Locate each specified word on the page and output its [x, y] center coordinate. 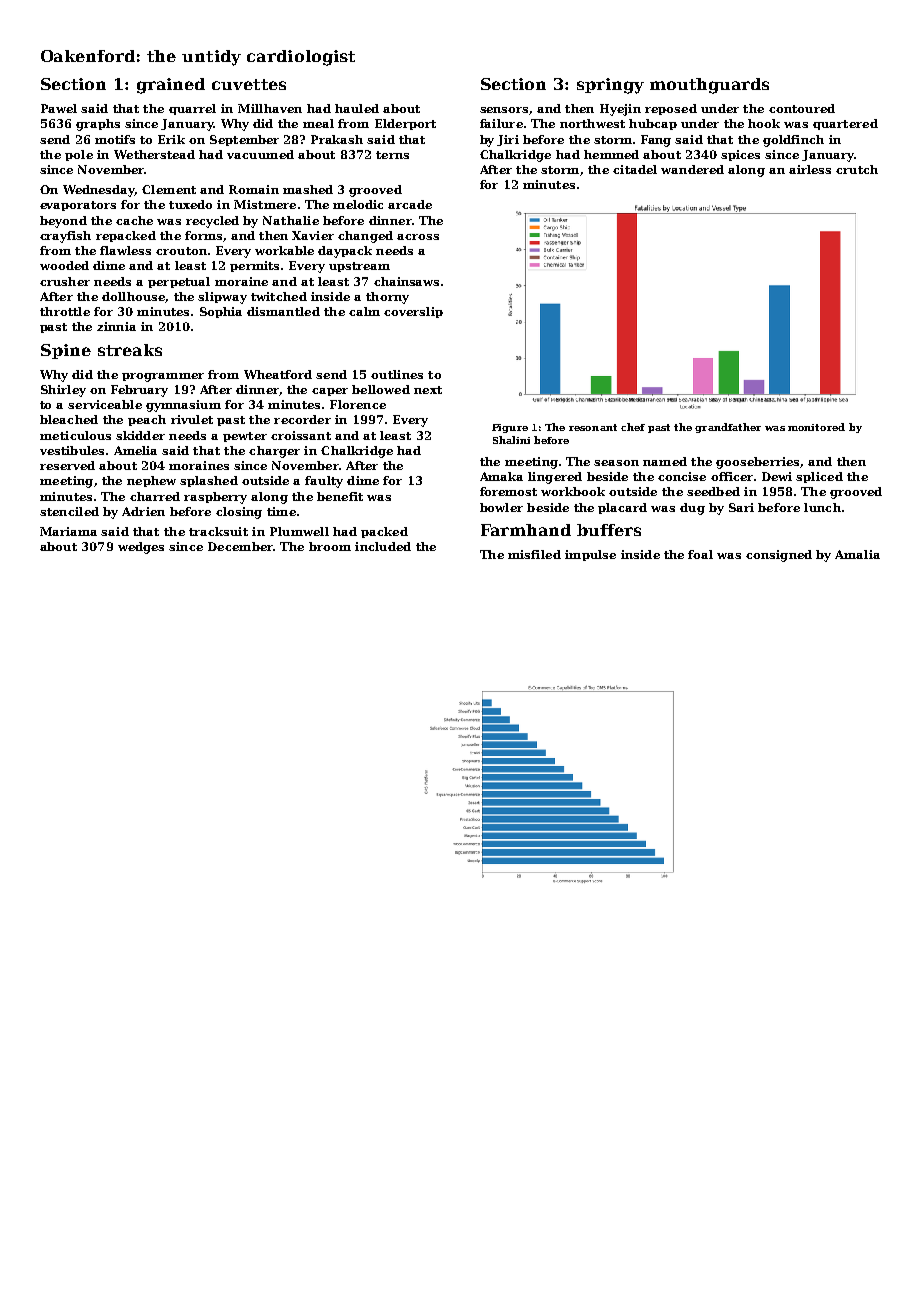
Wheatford [278, 374]
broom [330, 546]
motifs [115, 139]
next [428, 390]
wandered [692, 169]
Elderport [405, 124]
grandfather [728, 428]
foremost [508, 491]
